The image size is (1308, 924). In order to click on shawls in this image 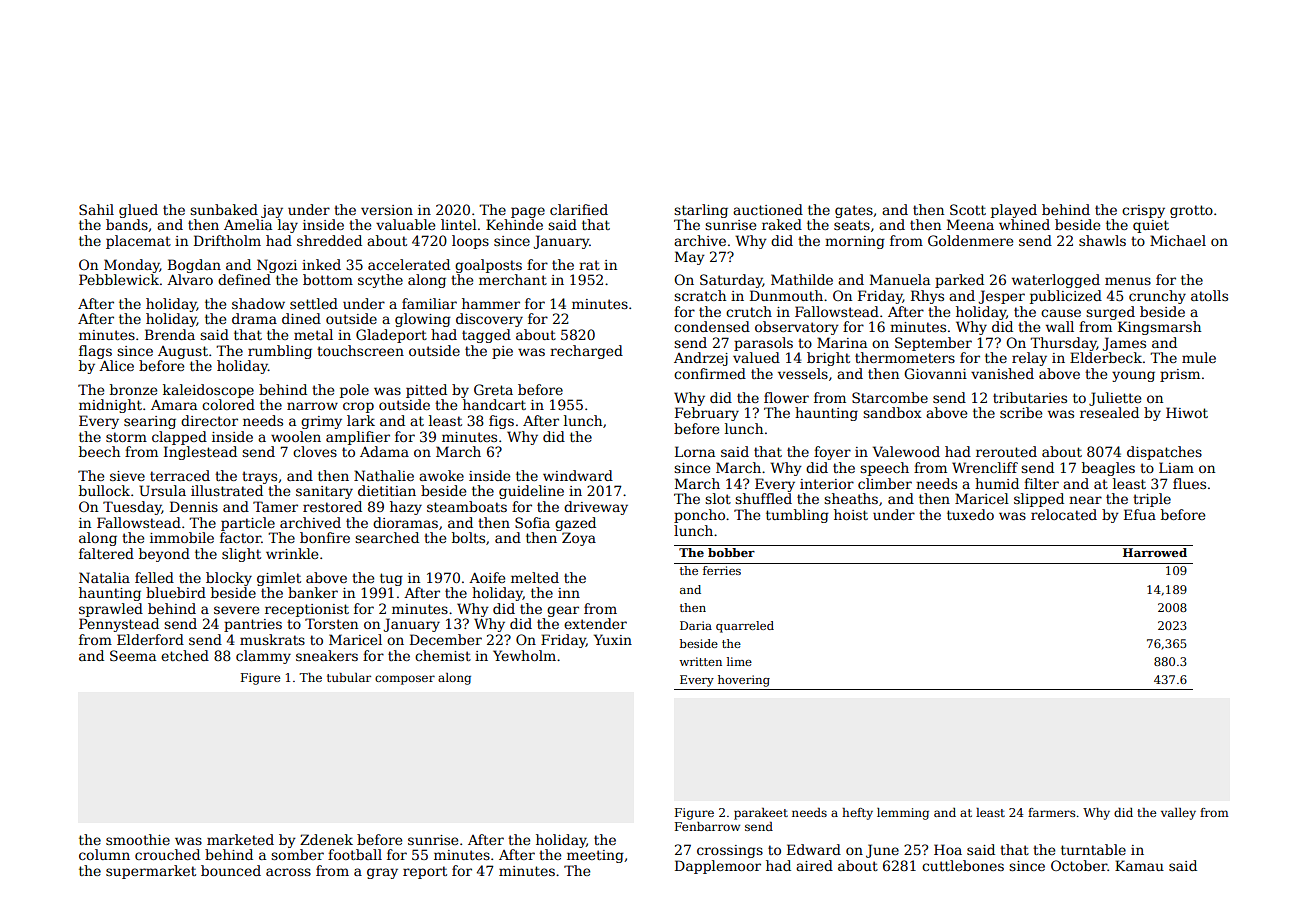, I will do `click(1102, 240)`.
